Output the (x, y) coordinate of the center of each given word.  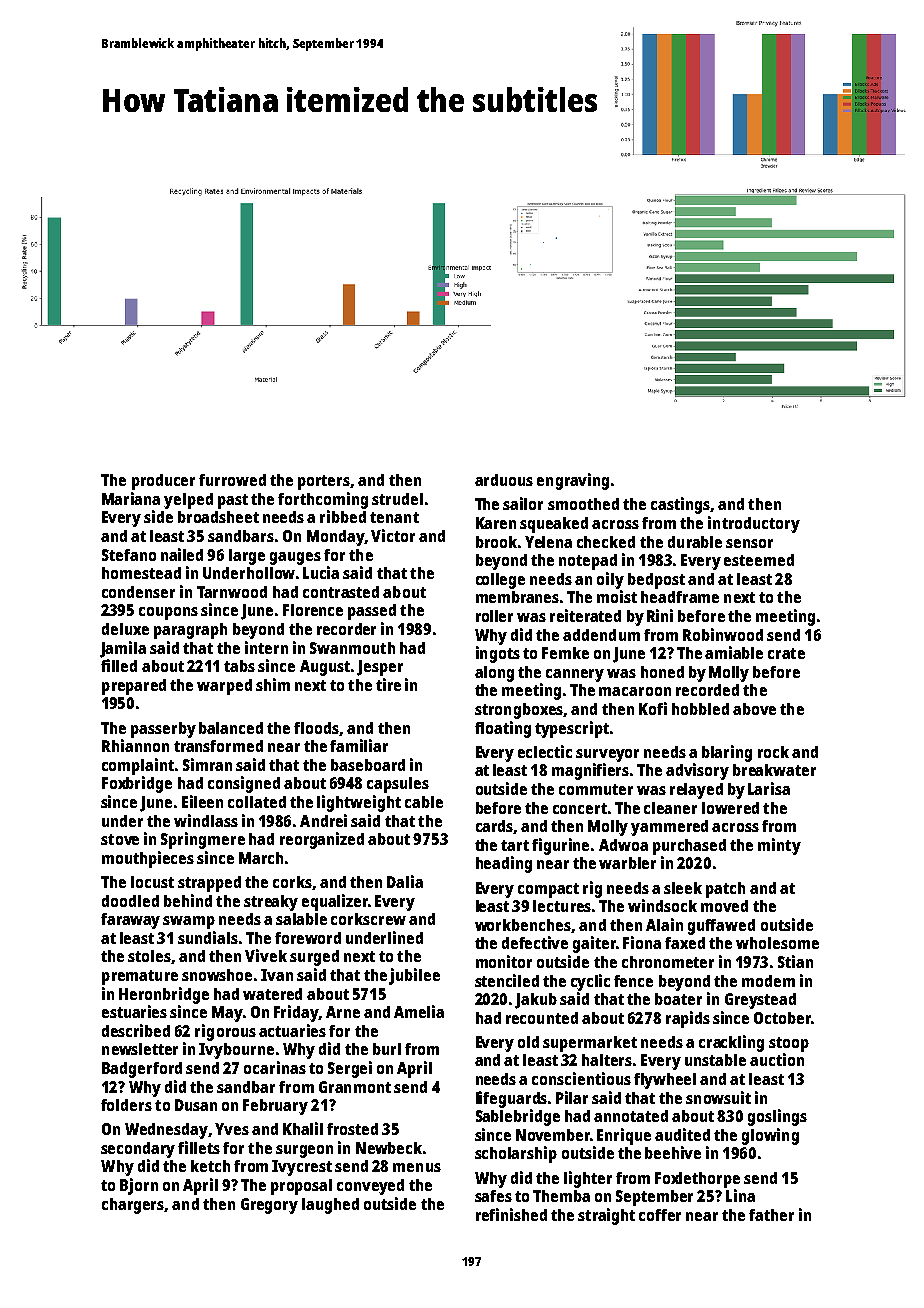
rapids (688, 1019)
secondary (138, 1150)
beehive (673, 1152)
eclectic (545, 751)
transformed (218, 746)
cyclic (590, 982)
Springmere (203, 840)
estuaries (134, 1011)
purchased (689, 847)
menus (417, 1167)
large (247, 557)
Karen (496, 523)
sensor (749, 543)
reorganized (322, 840)
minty (779, 846)
